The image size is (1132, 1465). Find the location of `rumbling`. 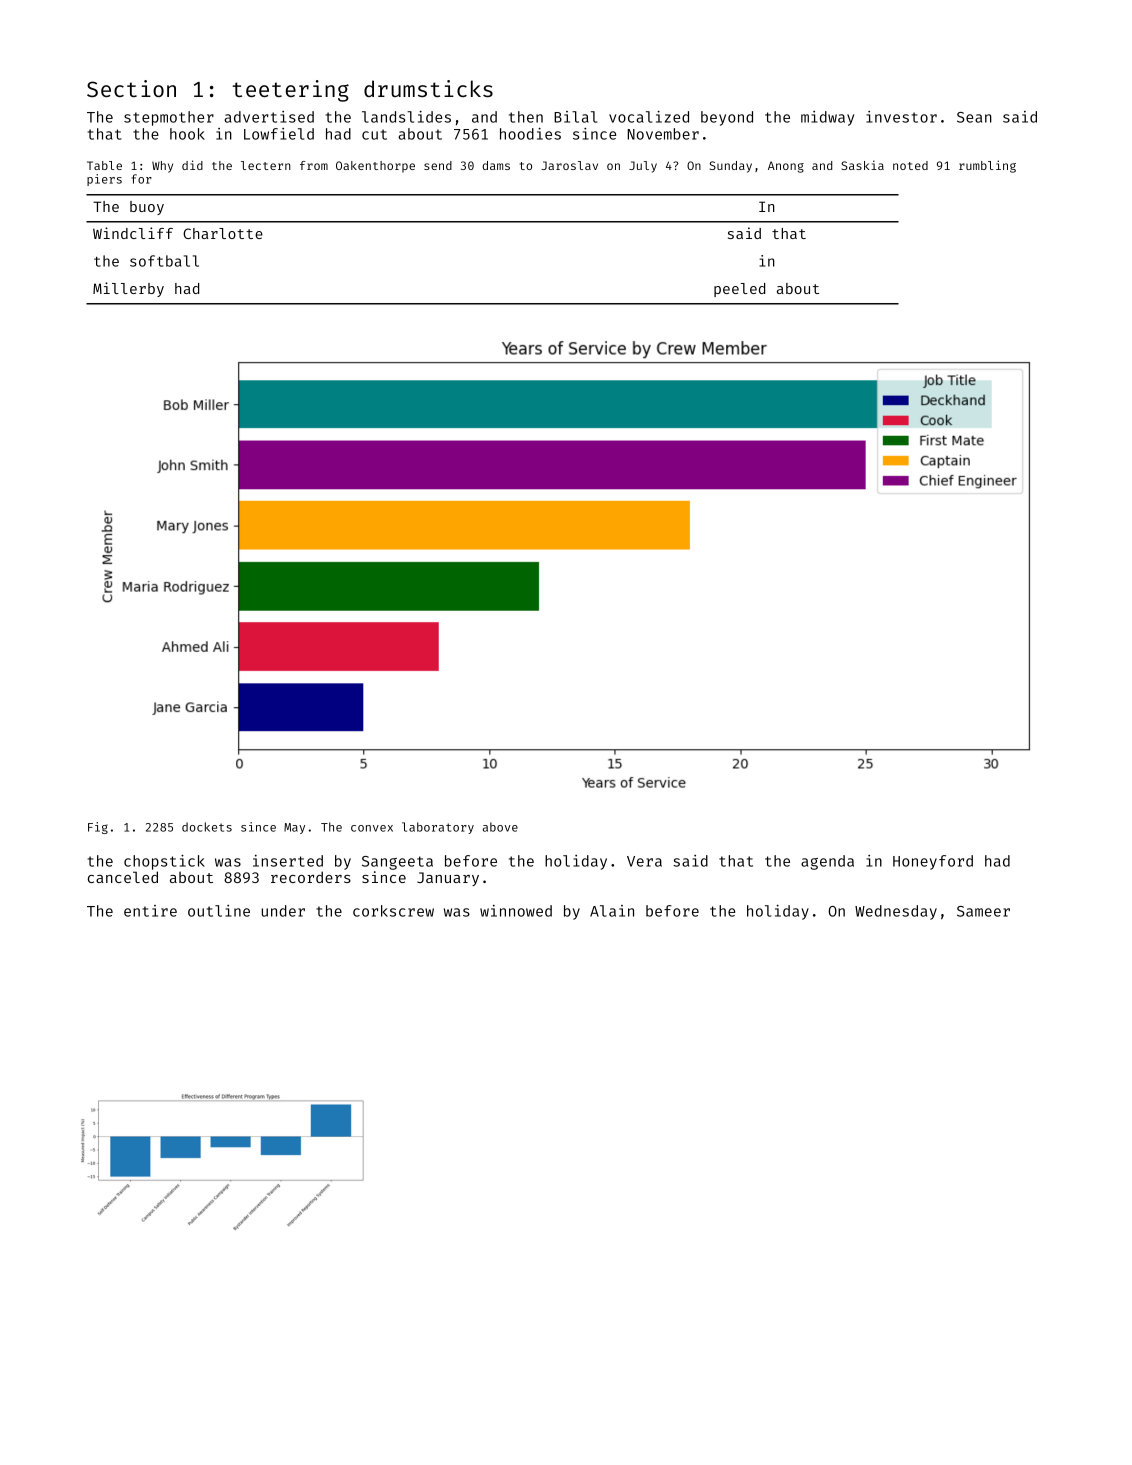

rumbling is located at coordinates (987, 166).
